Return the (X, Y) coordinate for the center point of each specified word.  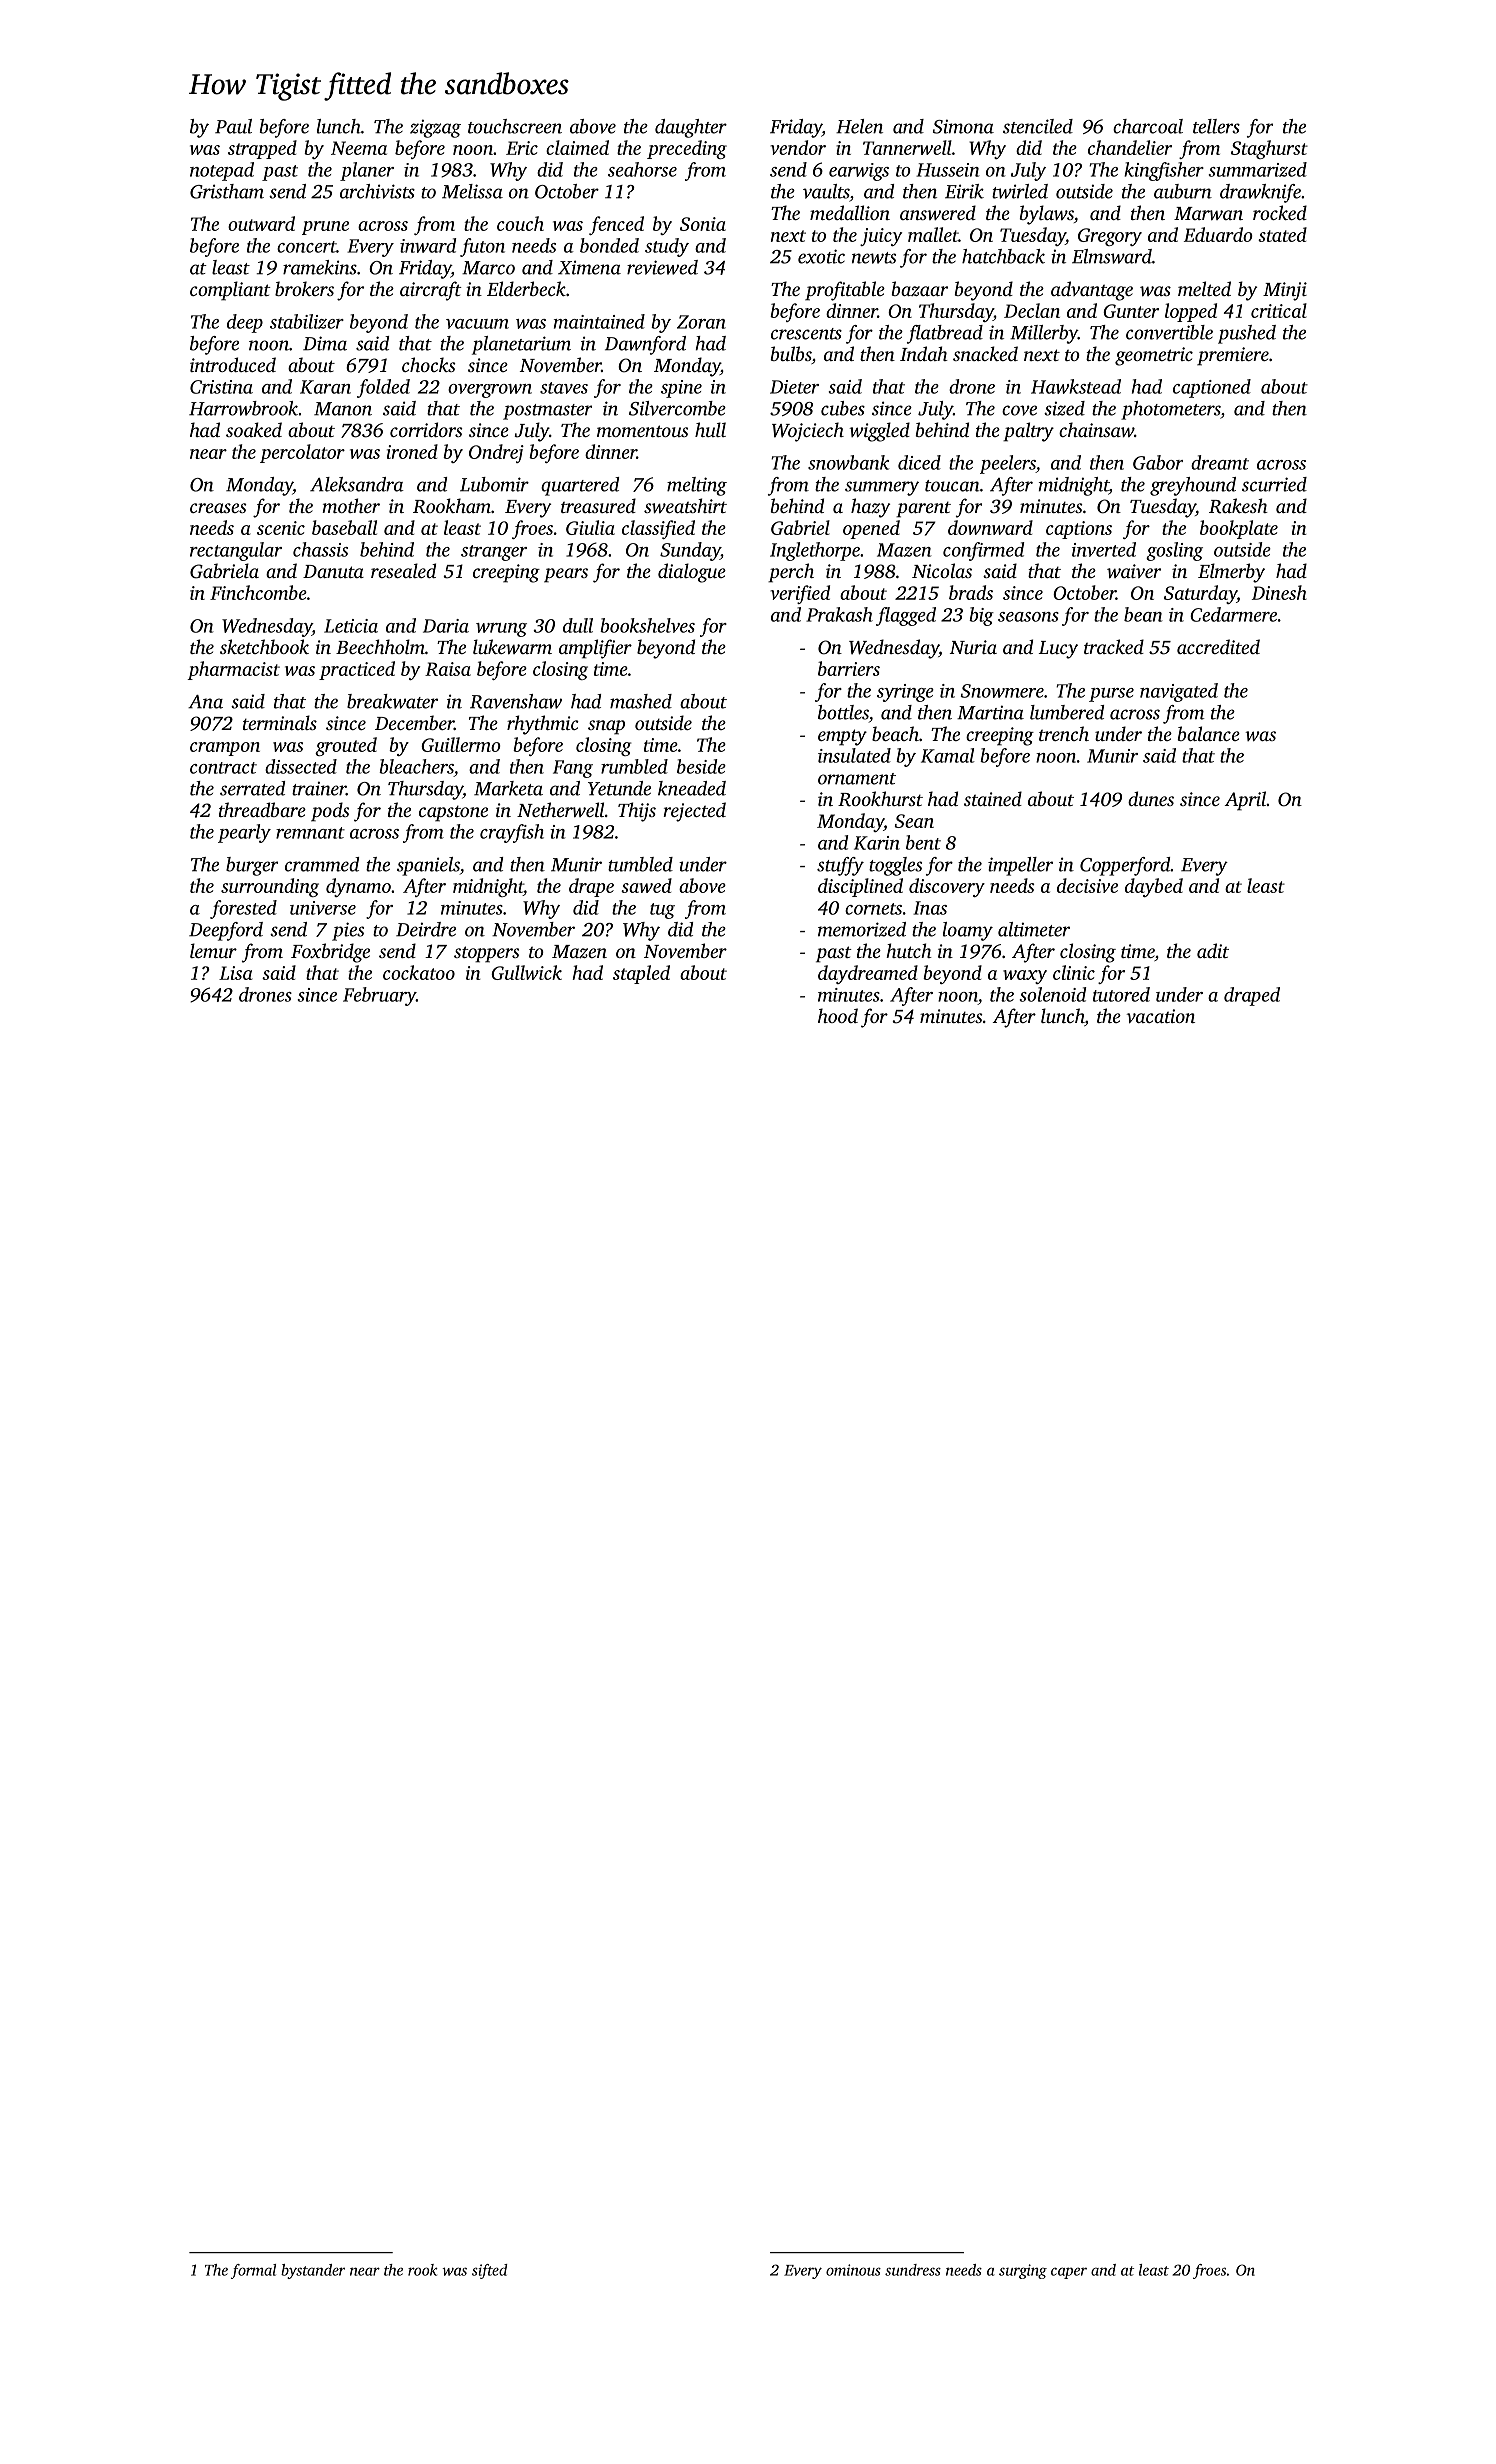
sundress (913, 2270)
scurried (1274, 484)
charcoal (1148, 126)
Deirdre (426, 929)
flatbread (945, 334)
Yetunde (619, 788)
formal (253, 2271)
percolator (302, 453)
